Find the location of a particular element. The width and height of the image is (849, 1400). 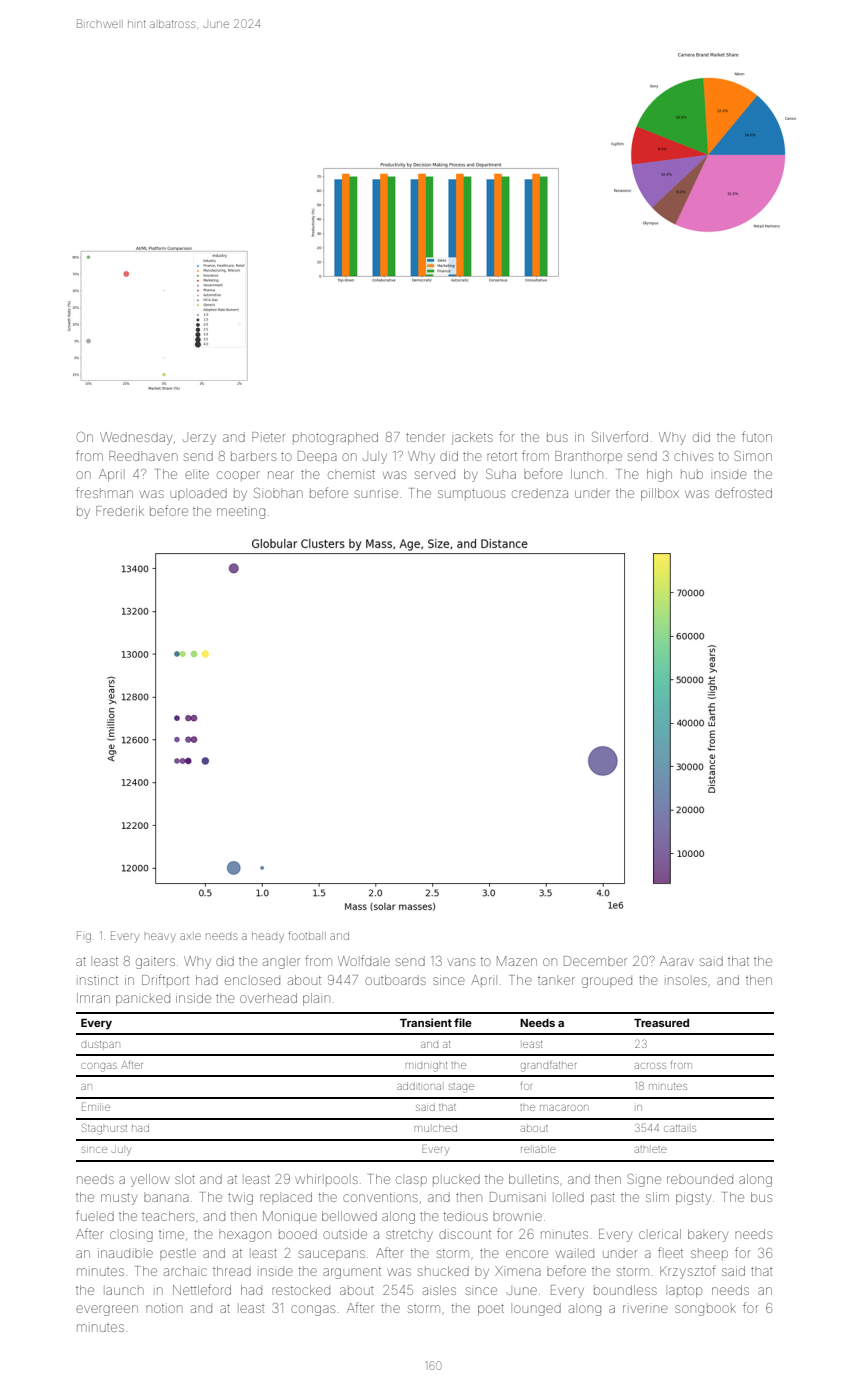

Dumisani is located at coordinates (516, 1197).
